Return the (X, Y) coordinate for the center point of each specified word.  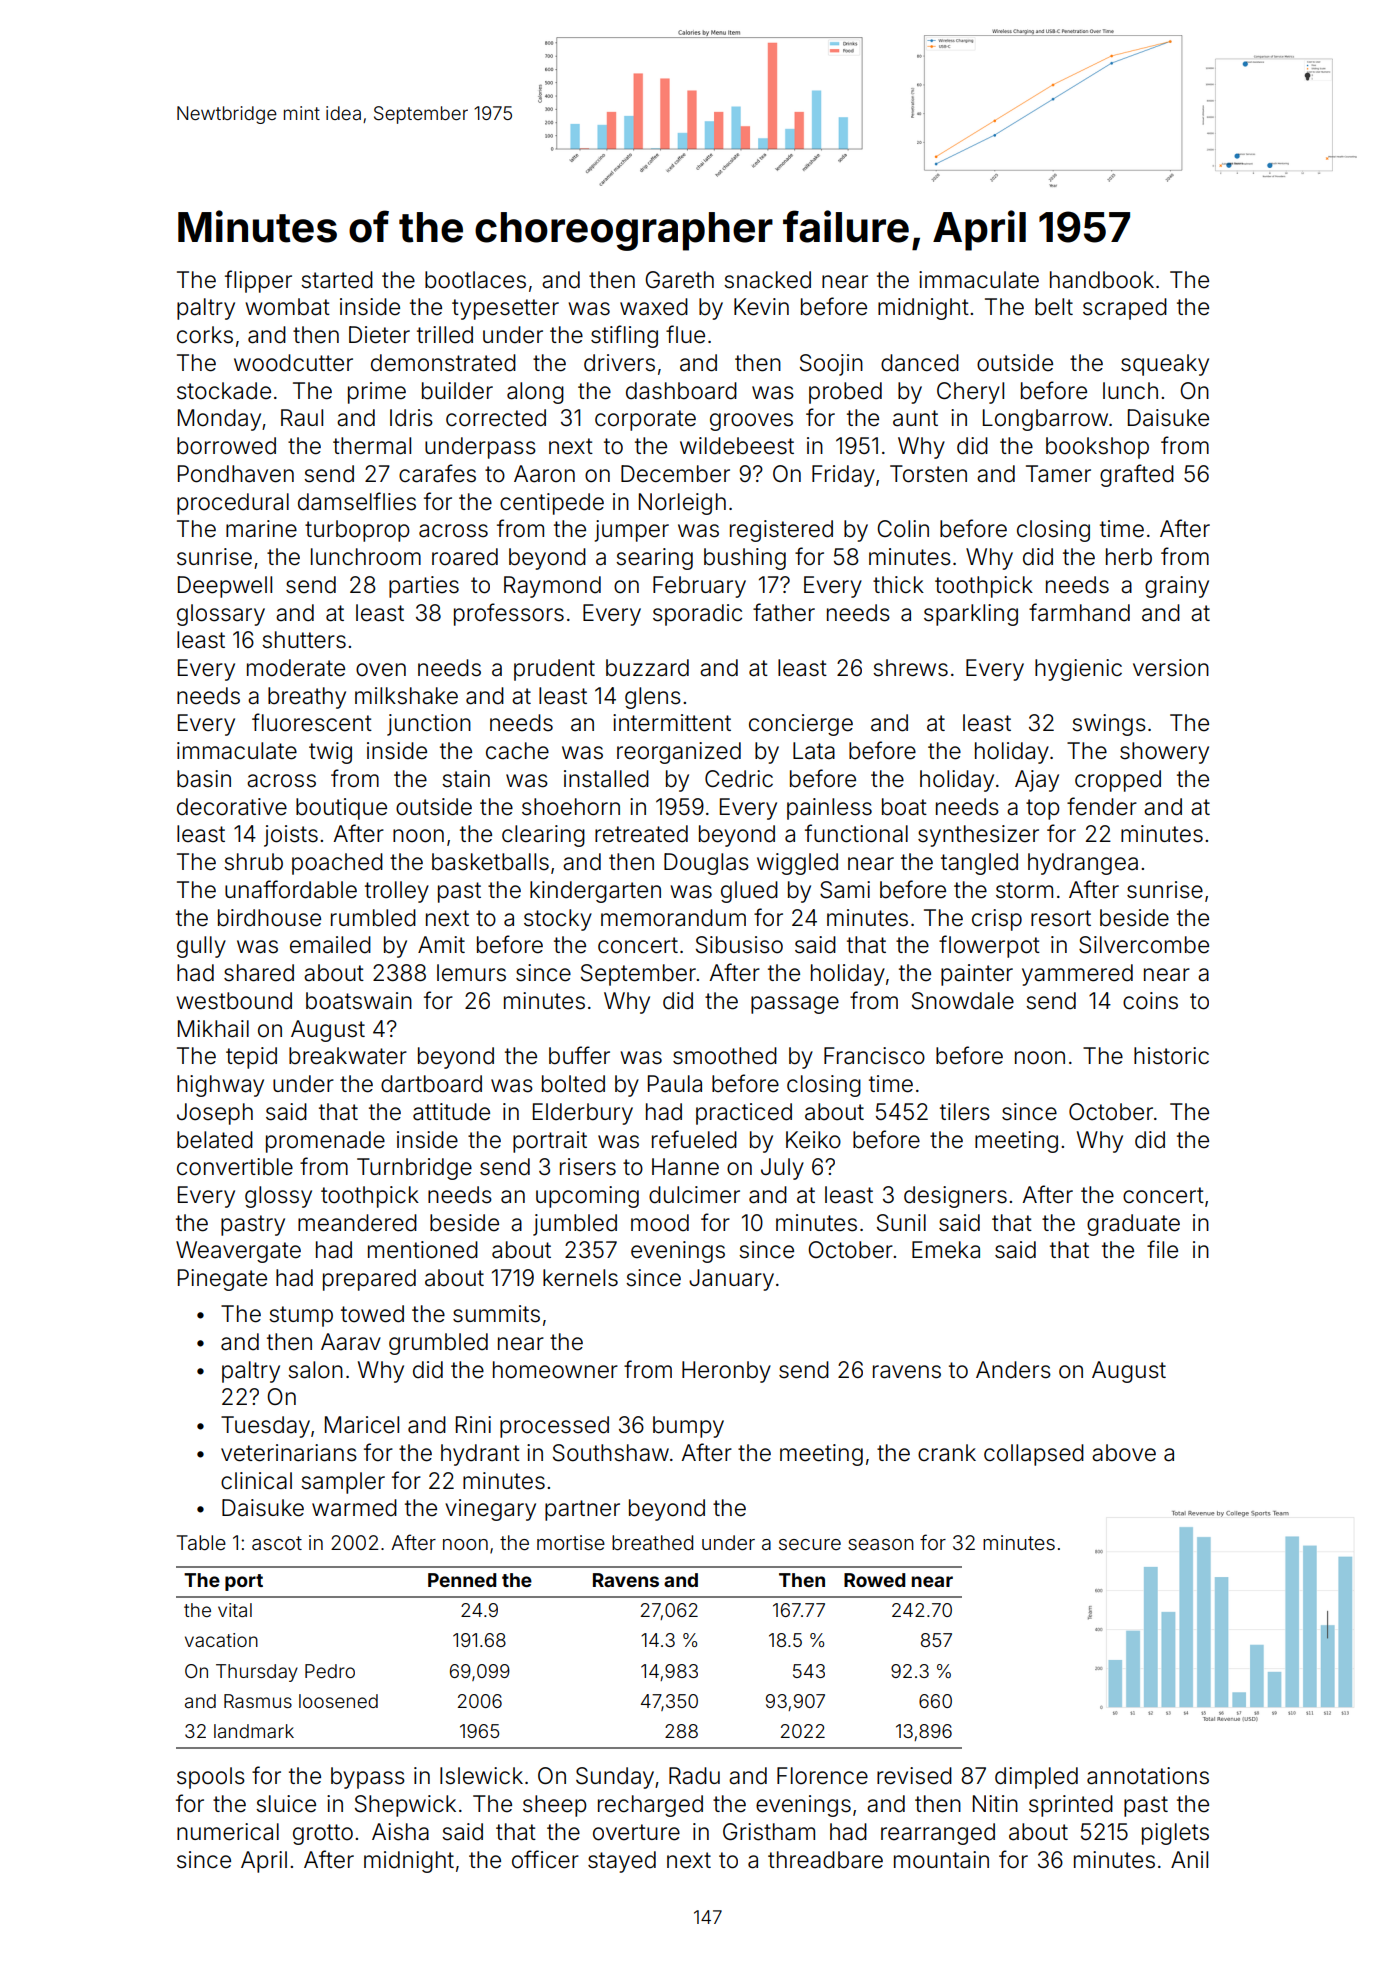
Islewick (481, 1776)
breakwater (348, 1056)
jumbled (575, 1225)
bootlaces (475, 280)
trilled (445, 335)
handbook (1102, 280)
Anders (1013, 1370)
